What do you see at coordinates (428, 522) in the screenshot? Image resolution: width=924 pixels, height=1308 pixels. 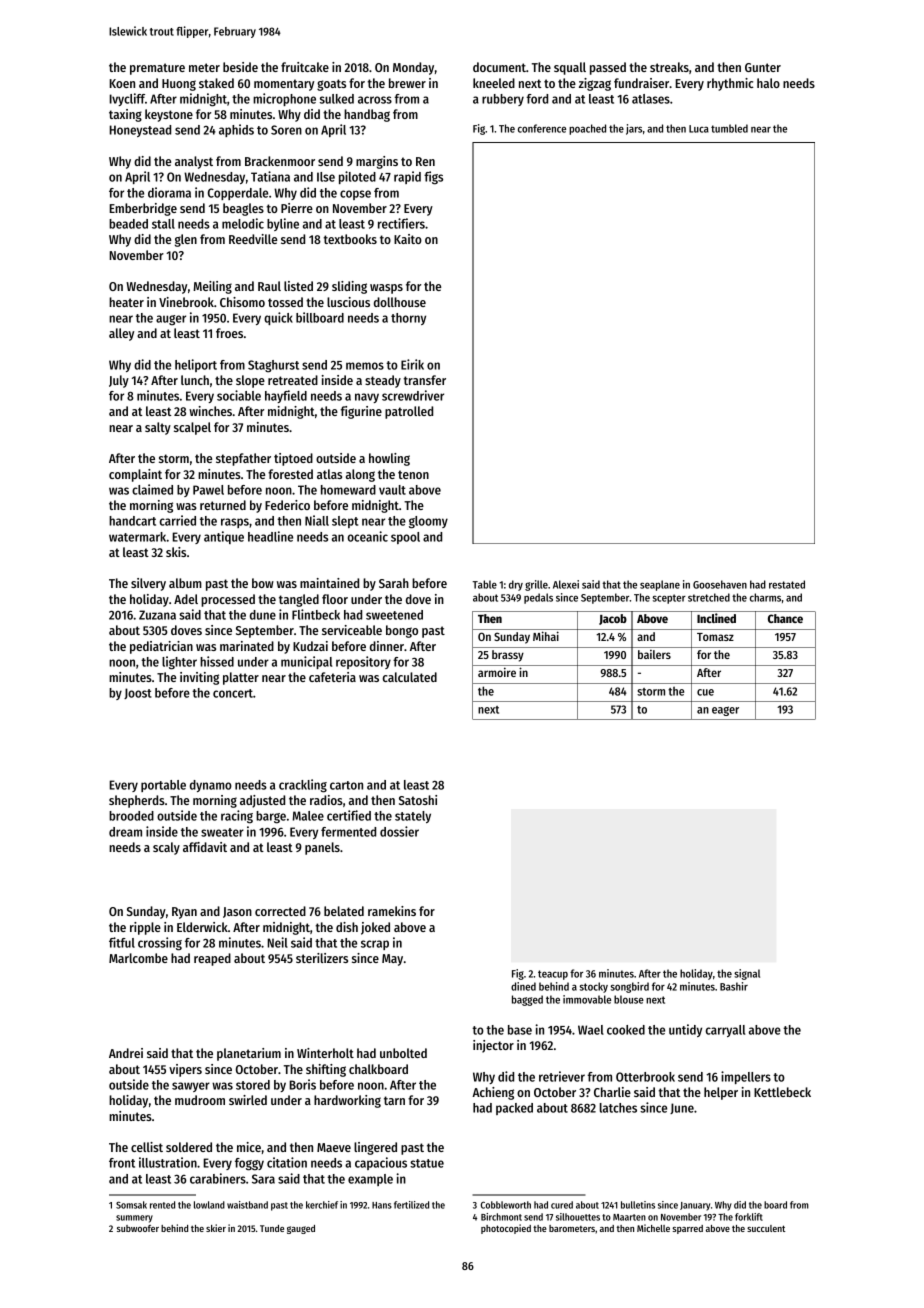 I see `gloomy` at bounding box center [428, 522].
